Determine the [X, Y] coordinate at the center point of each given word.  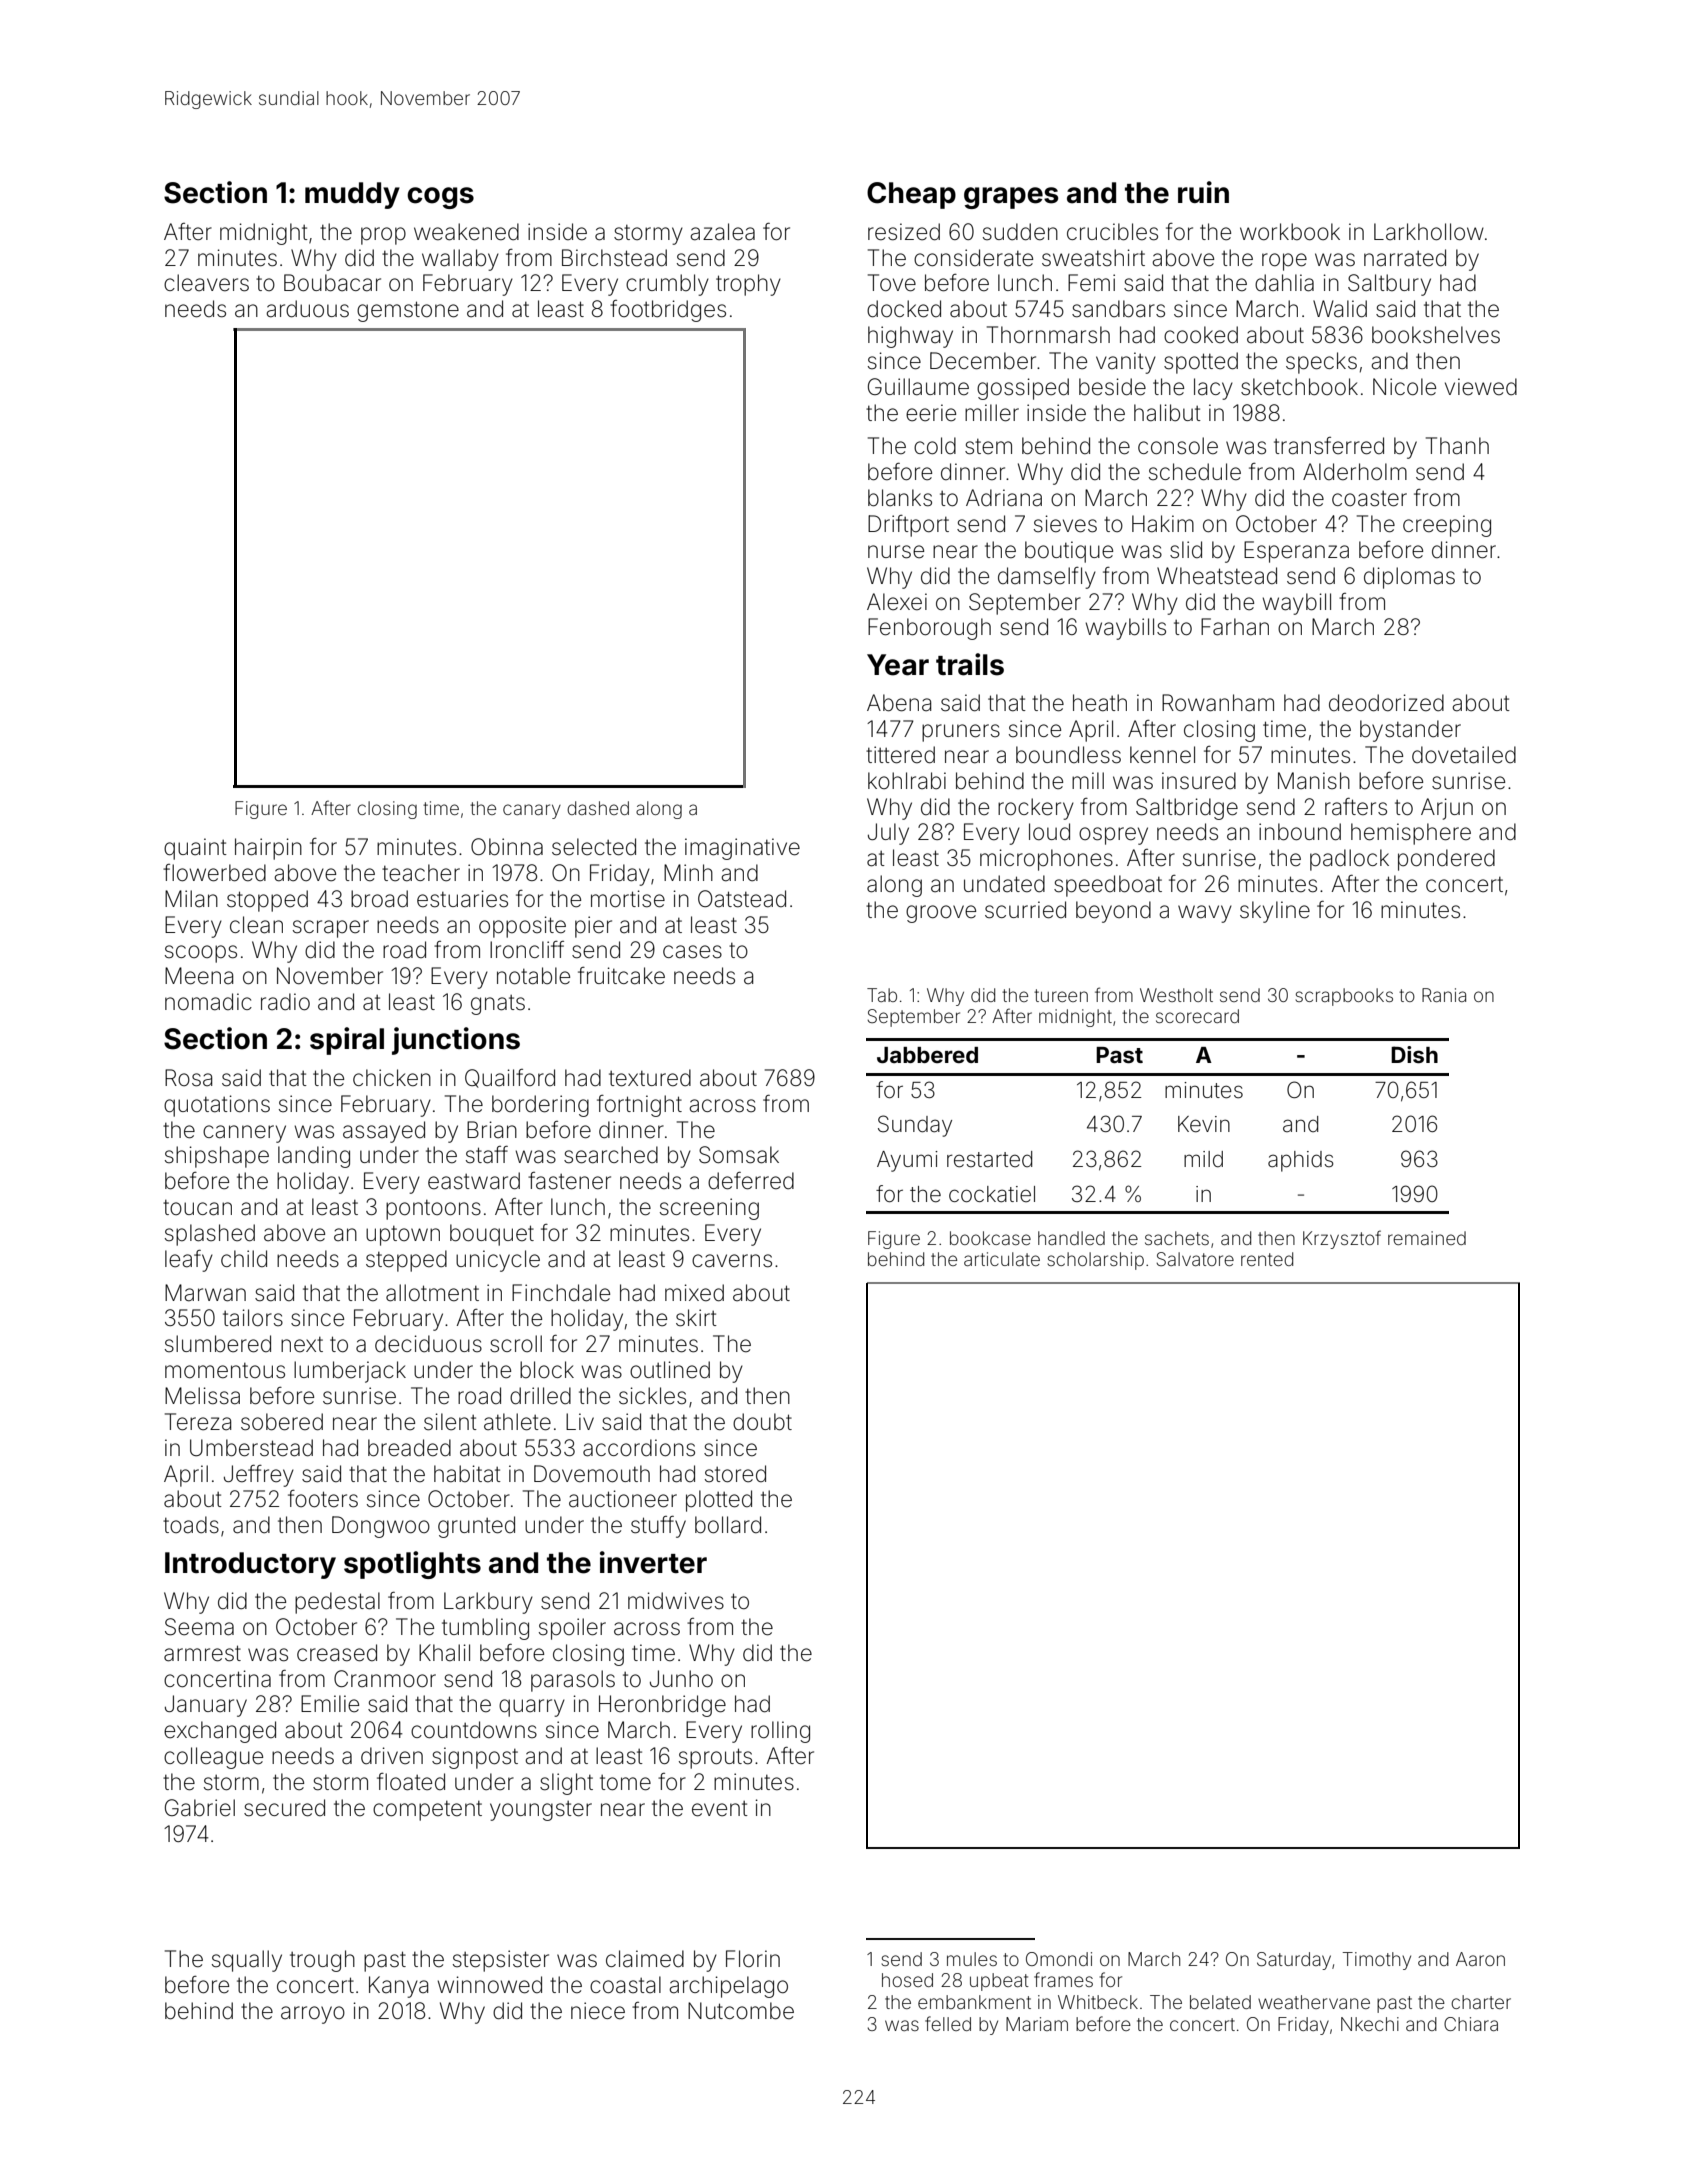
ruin [1203, 192]
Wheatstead [1217, 576]
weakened [466, 232]
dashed [598, 808]
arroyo [313, 2015]
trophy [748, 285]
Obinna [507, 847]
